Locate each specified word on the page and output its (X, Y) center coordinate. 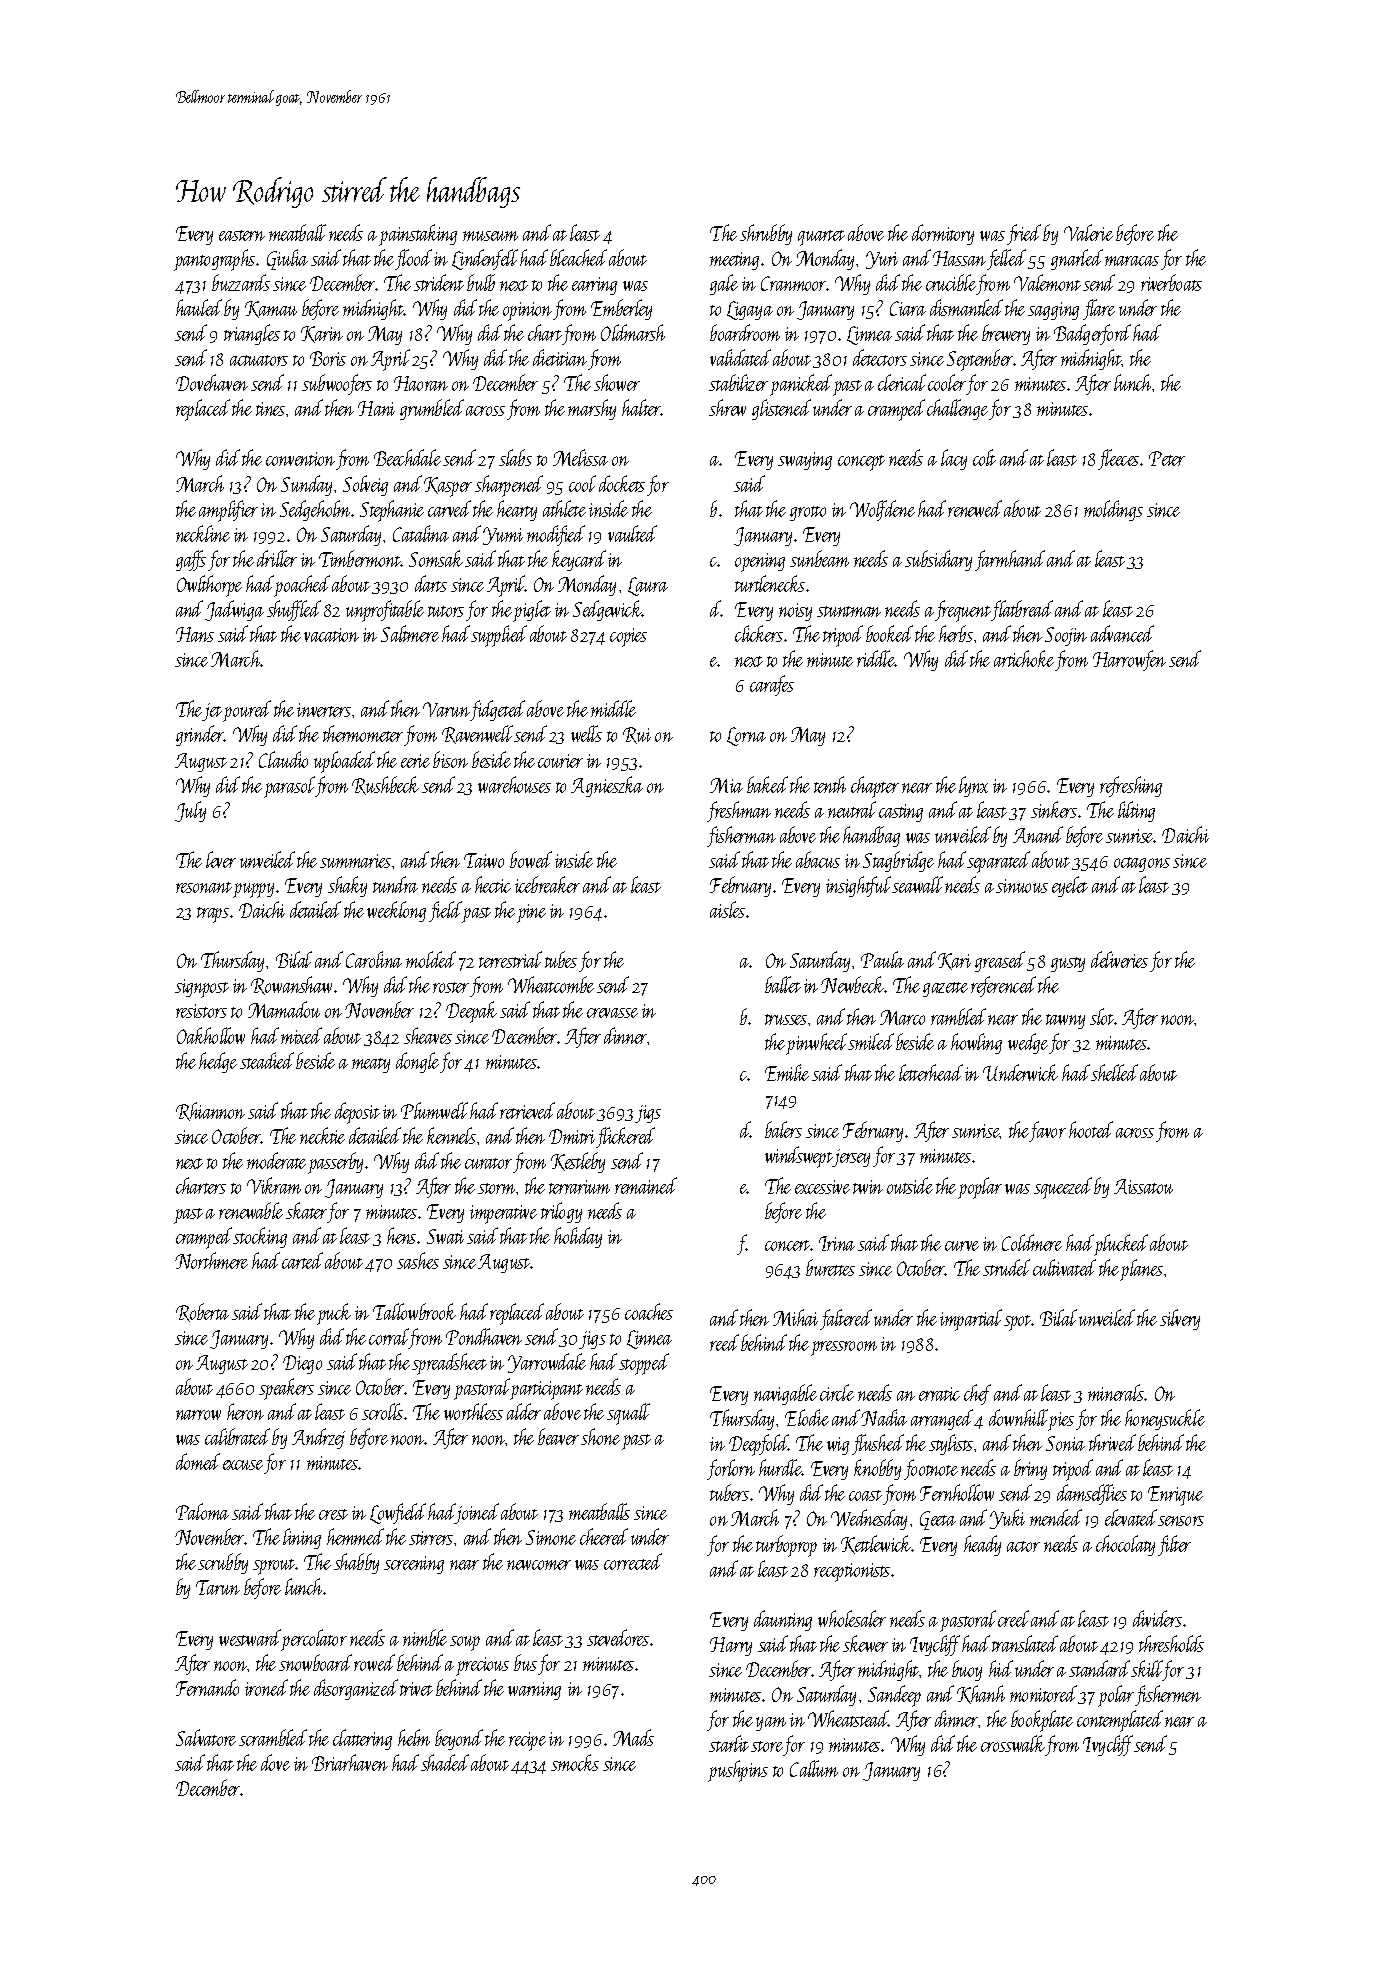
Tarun (218, 1587)
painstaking (418, 235)
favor (1047, 1131)
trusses (786, 1019)
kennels (451, 1135)
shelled (1114, 1072)
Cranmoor (794, 283)
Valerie (1088, 232)
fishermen (1168, 1695)
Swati (445, 1236)
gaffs (191, 560)
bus (525, 1662)
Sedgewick (607, 610)
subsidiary (938, 560)
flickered (625, 1137)
